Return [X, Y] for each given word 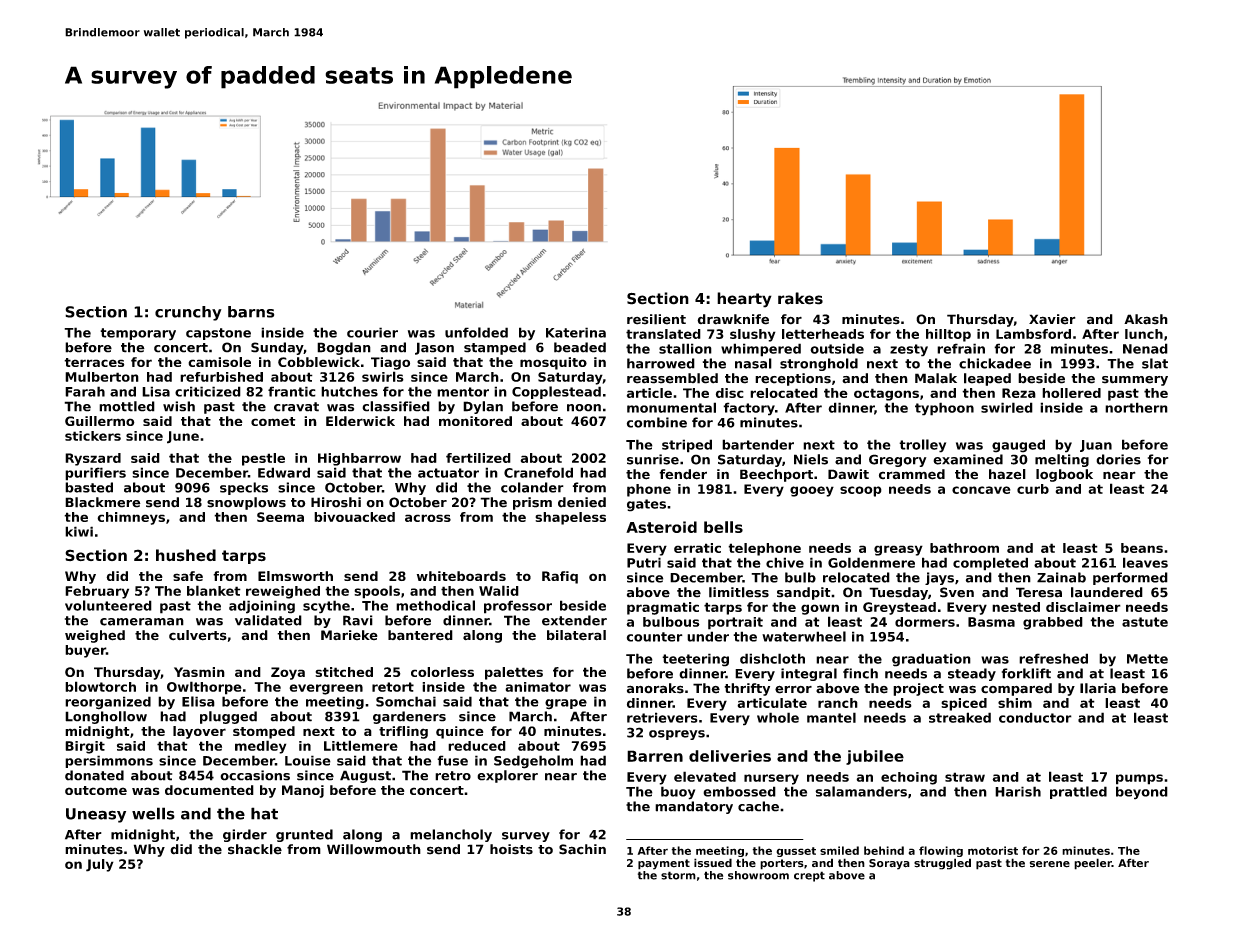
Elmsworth [295, 576]
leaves [1145, 562]
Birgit [85, 747]
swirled [1007, 407]
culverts [198, 635]
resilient [656, 319]
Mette [1147, 659]
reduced [477, 746]
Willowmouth [374, 849]
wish [179, 406]
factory [749, 409]
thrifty [747, 689]
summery [1135, 381]
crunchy [188, 313]
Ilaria [1098, 688]
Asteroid [661, 527]
